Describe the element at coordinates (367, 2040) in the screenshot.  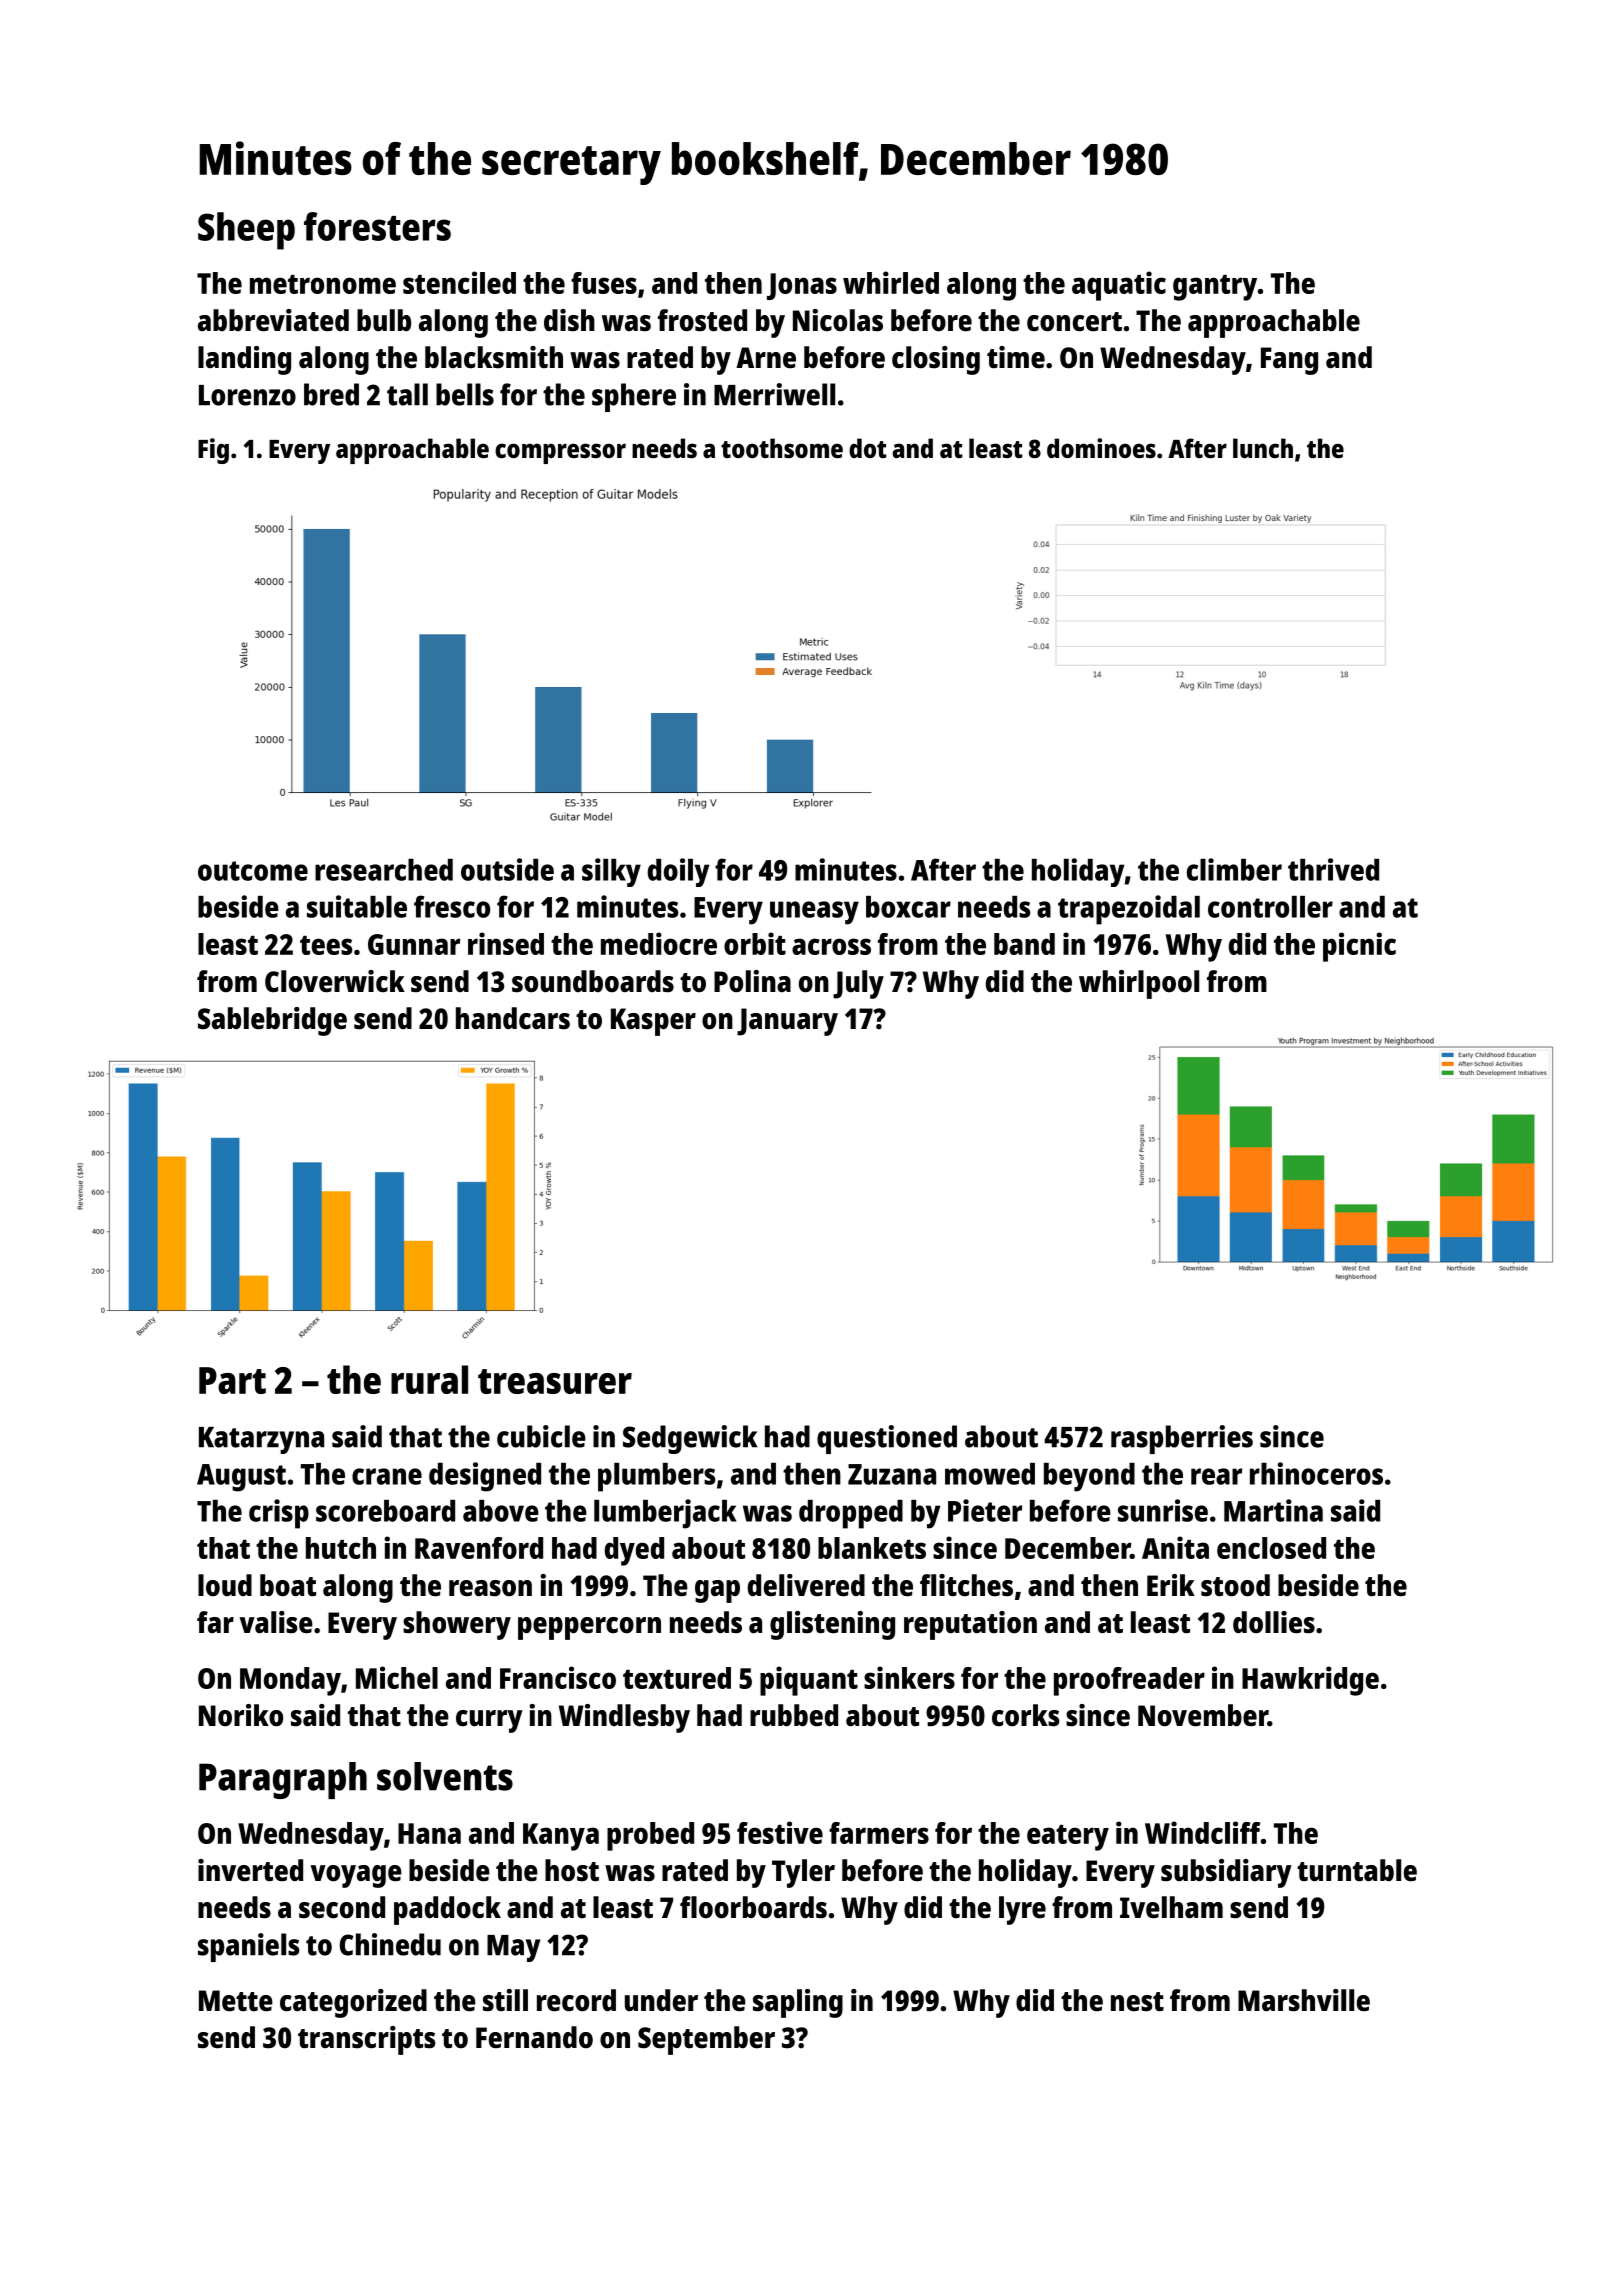
I see `transcripts` at that location.
